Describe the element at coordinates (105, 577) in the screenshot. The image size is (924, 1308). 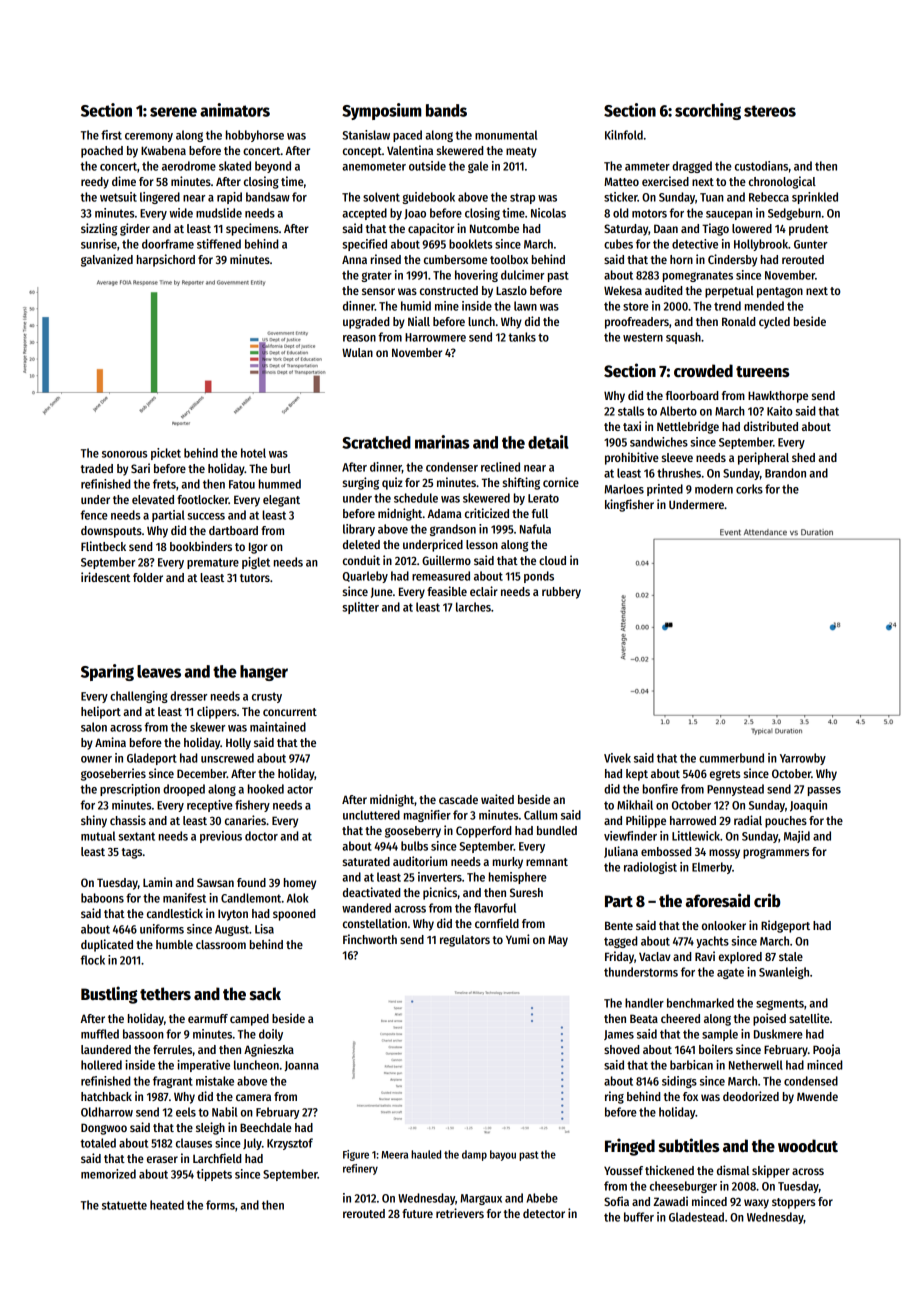
I see `iridescent` at that location.
